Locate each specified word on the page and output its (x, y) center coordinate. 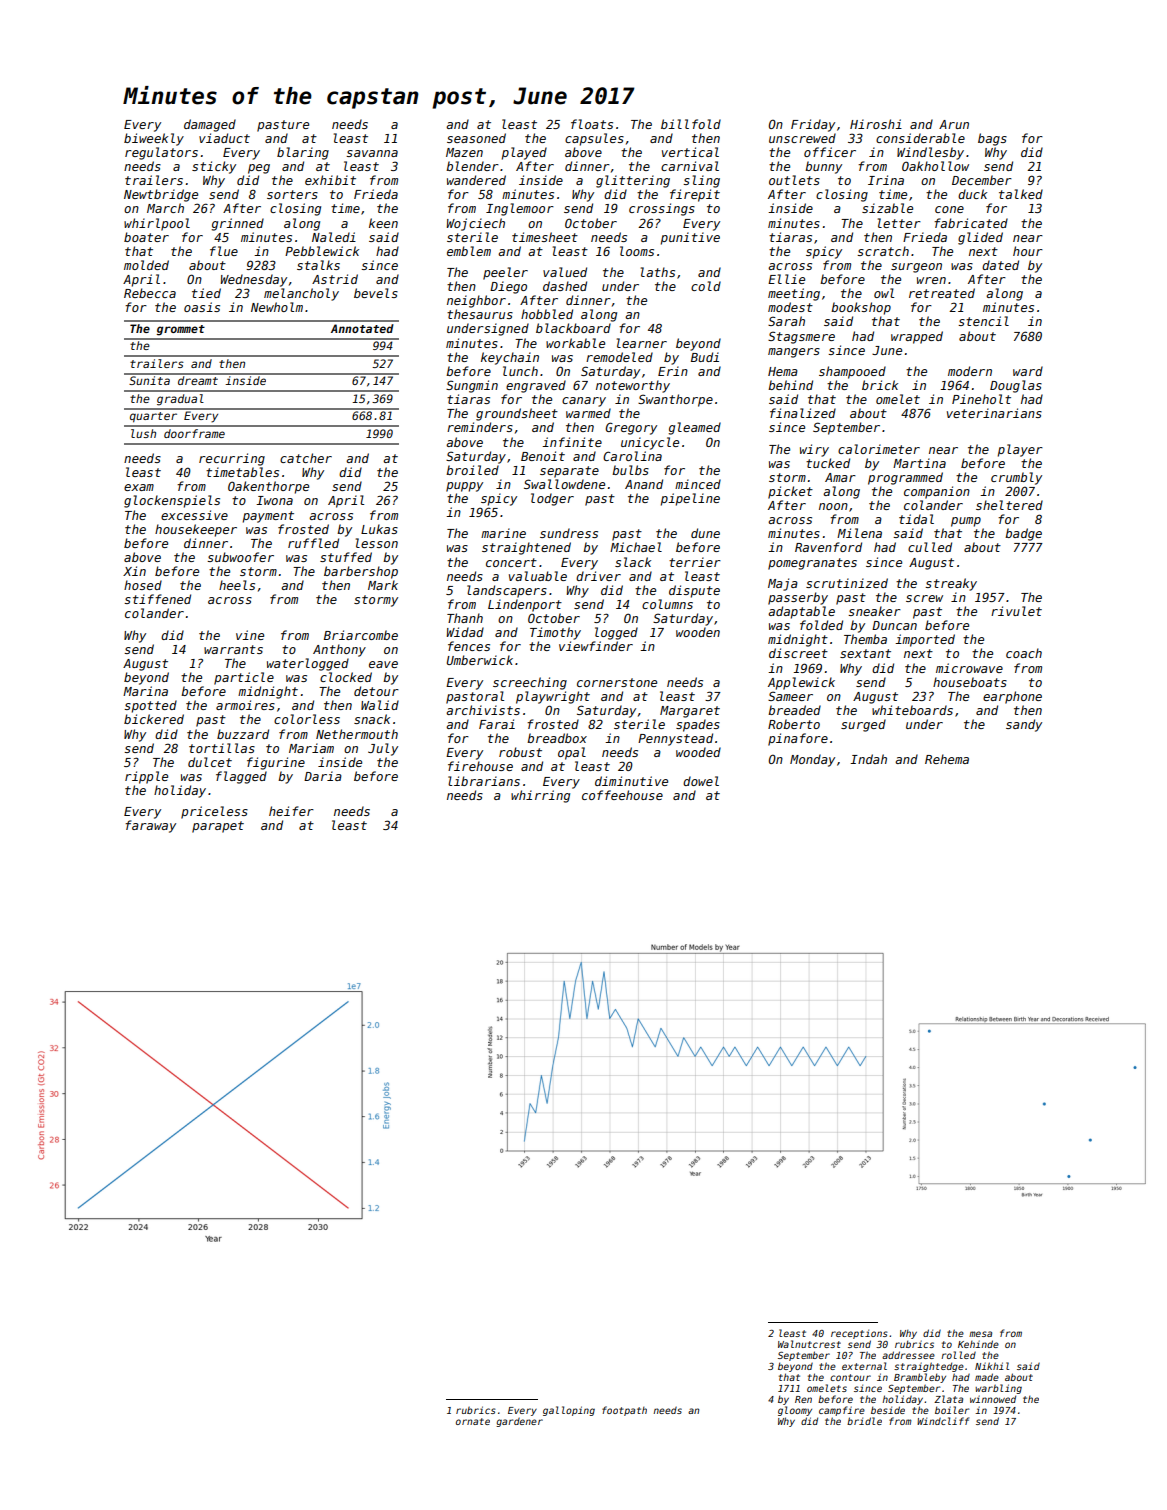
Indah (868, 759)
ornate (473, 1421)
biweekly (154, 139)
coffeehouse (622, 795)
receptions (859, 1334)
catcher (306, 458)
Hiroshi (876, 124)
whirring (540, 796)
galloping (569, 1411)
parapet (218, 827)
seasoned (476, 138)
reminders (480, 427)
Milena (859, 533)
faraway (150, 826)
